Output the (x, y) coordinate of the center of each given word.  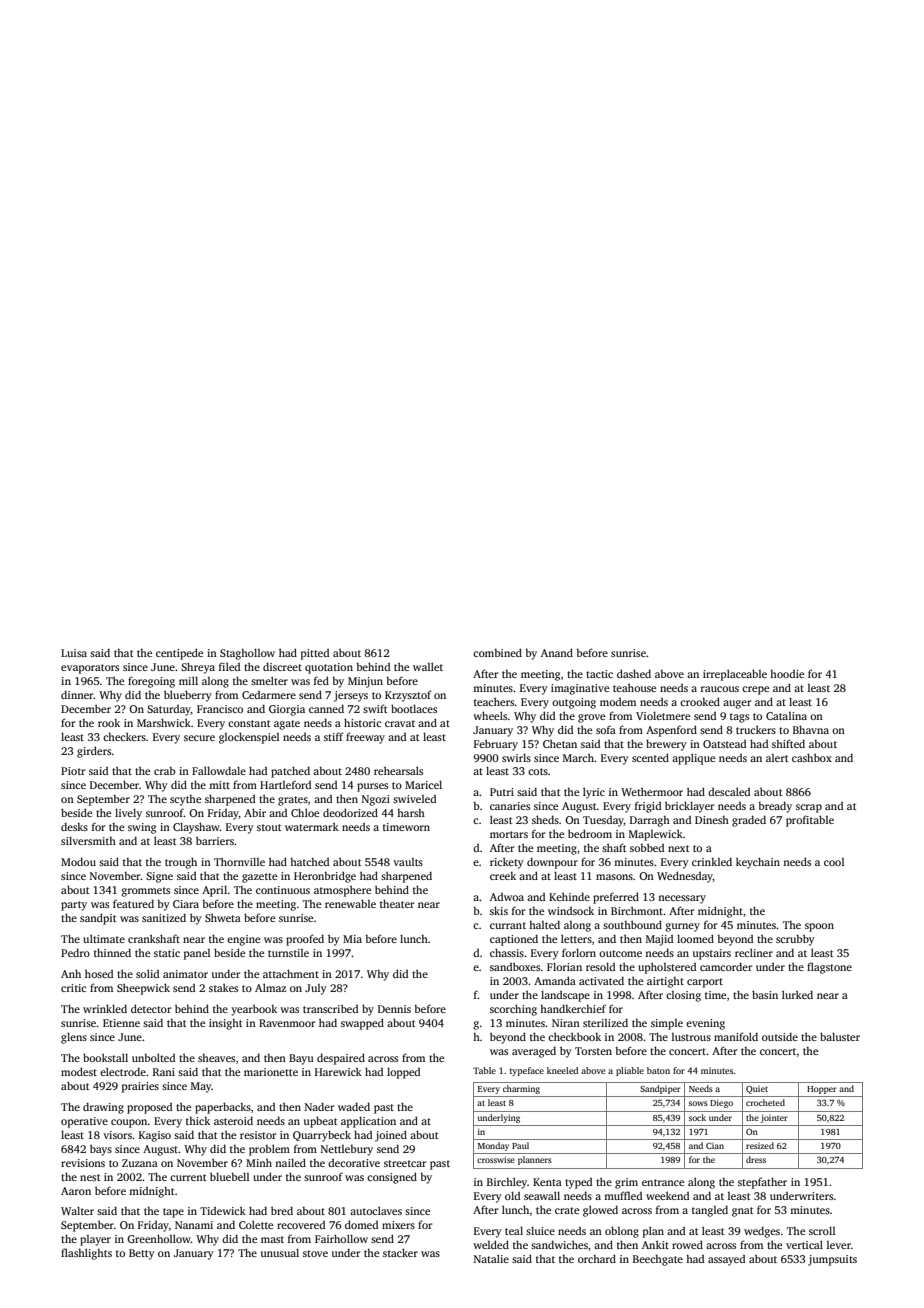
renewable (350, 903)
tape (173, 1213)
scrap (809, 808)
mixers (398, 1225)
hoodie (787, 674)
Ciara (186, 904)
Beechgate (658, 1260)
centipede (179, 654)
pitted (315, 654)
